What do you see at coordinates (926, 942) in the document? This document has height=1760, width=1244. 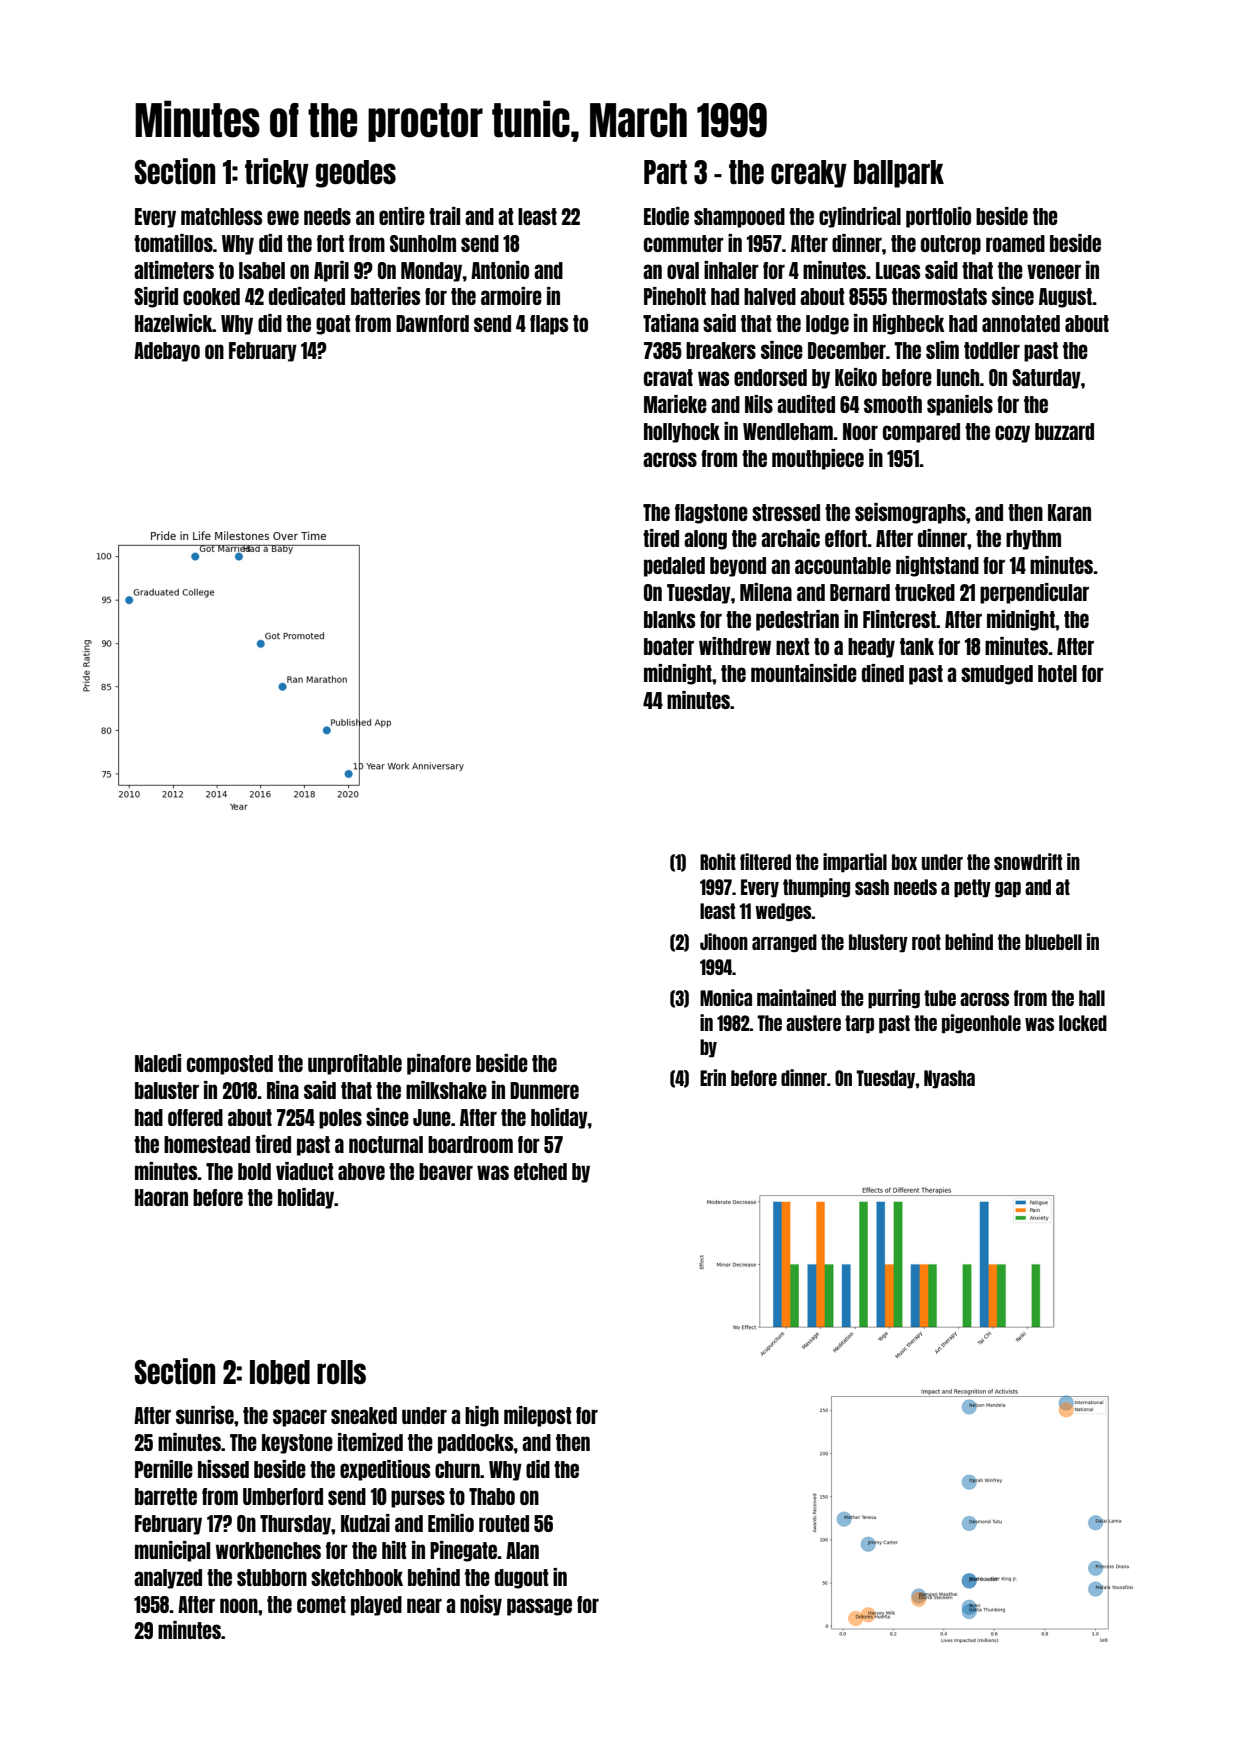 I see `root` at bounding box center [926, 942].
